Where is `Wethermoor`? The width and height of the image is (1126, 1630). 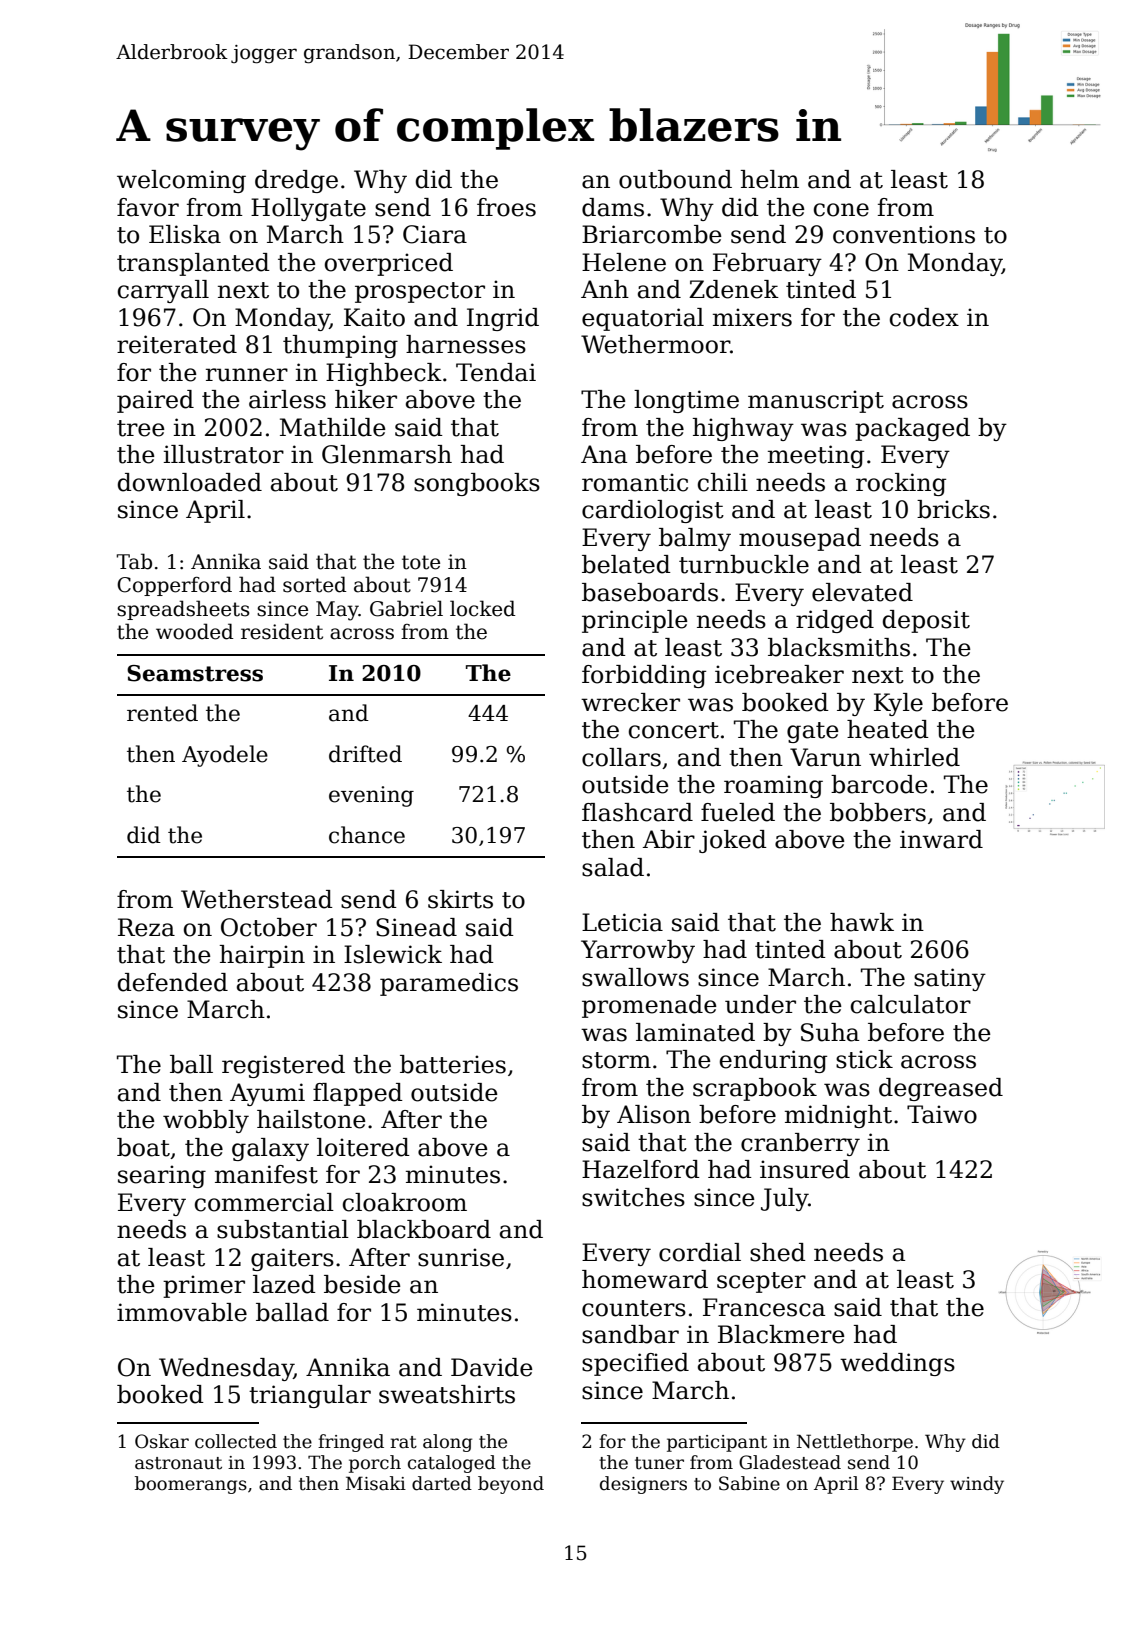 Wethermoor is located at coordinates (655, 344).
